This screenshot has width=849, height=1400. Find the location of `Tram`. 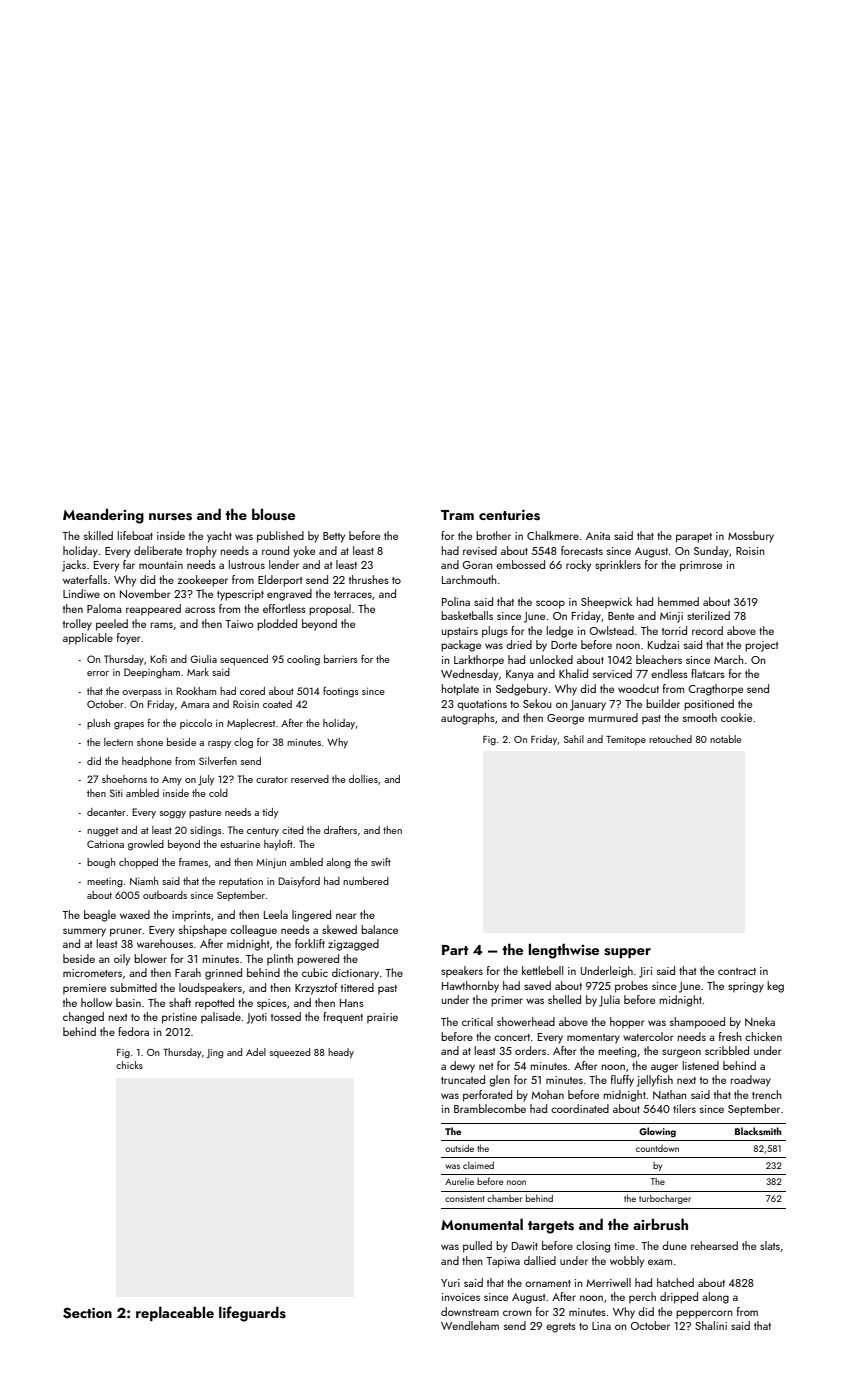

Tram is located at coordinates (457, 515).
